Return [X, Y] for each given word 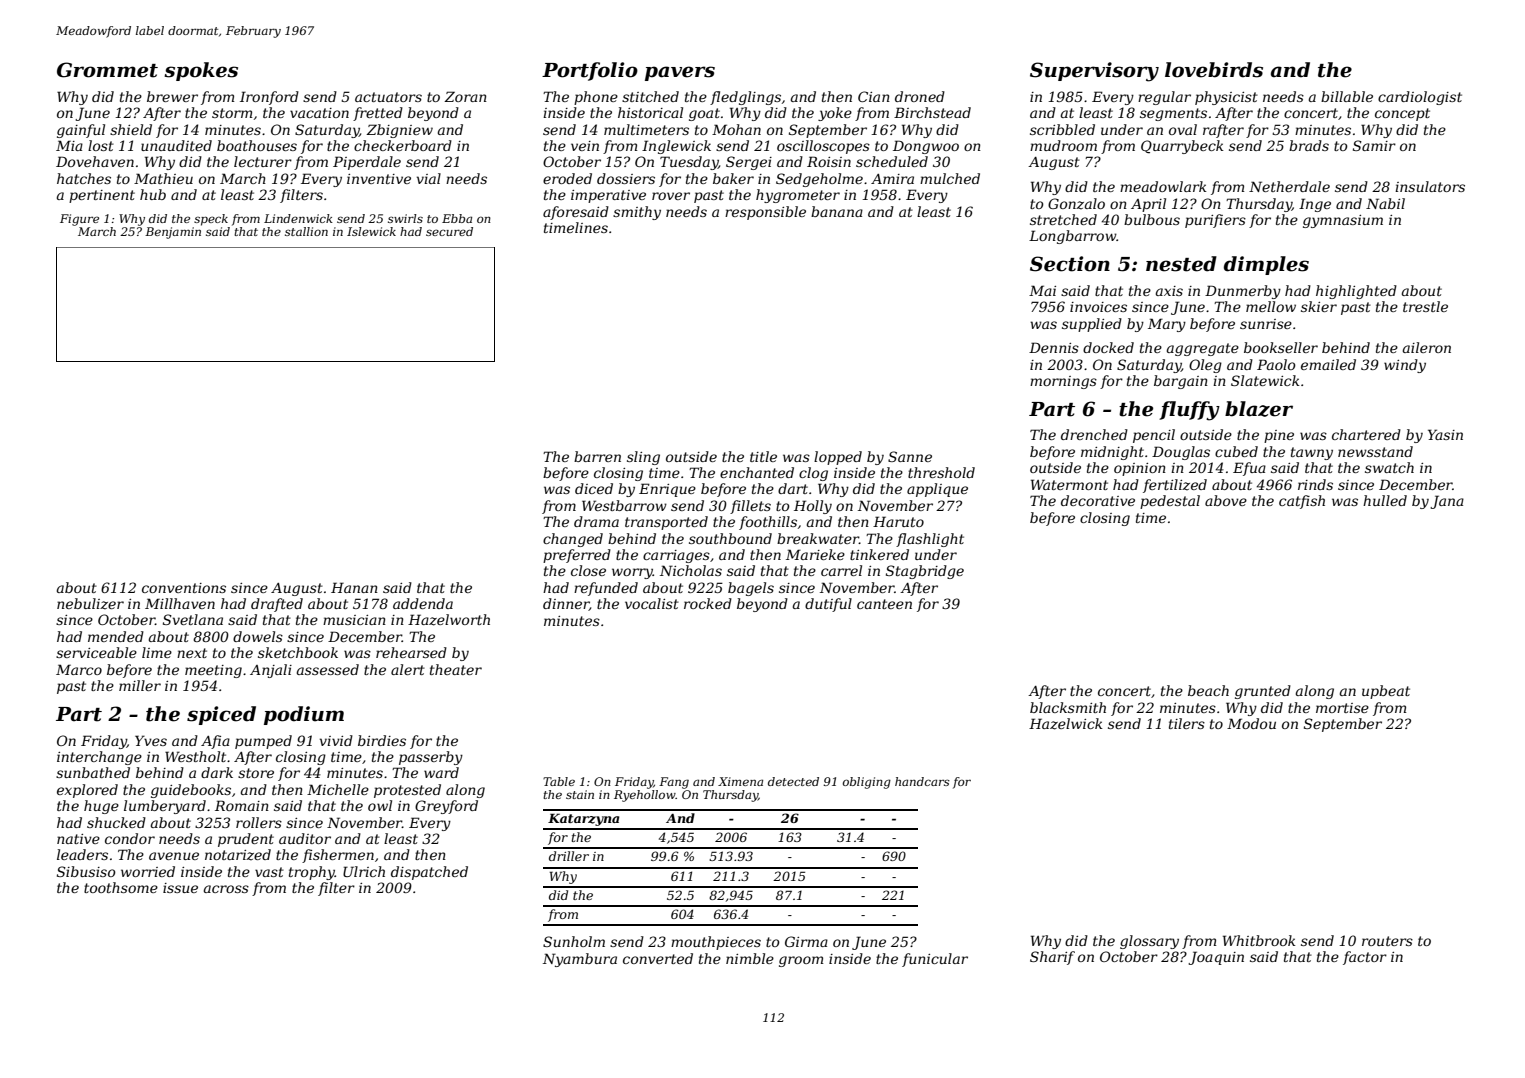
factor [1365, 958]
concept [1402, 114]
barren [597, 456]
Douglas [1181, 453]
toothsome [121, 887]
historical [650, 112]
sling [643, 458]
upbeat [1386, 692]
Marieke [815, 554]
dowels [258, 636]
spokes [201, 71]
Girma [806, 941]
